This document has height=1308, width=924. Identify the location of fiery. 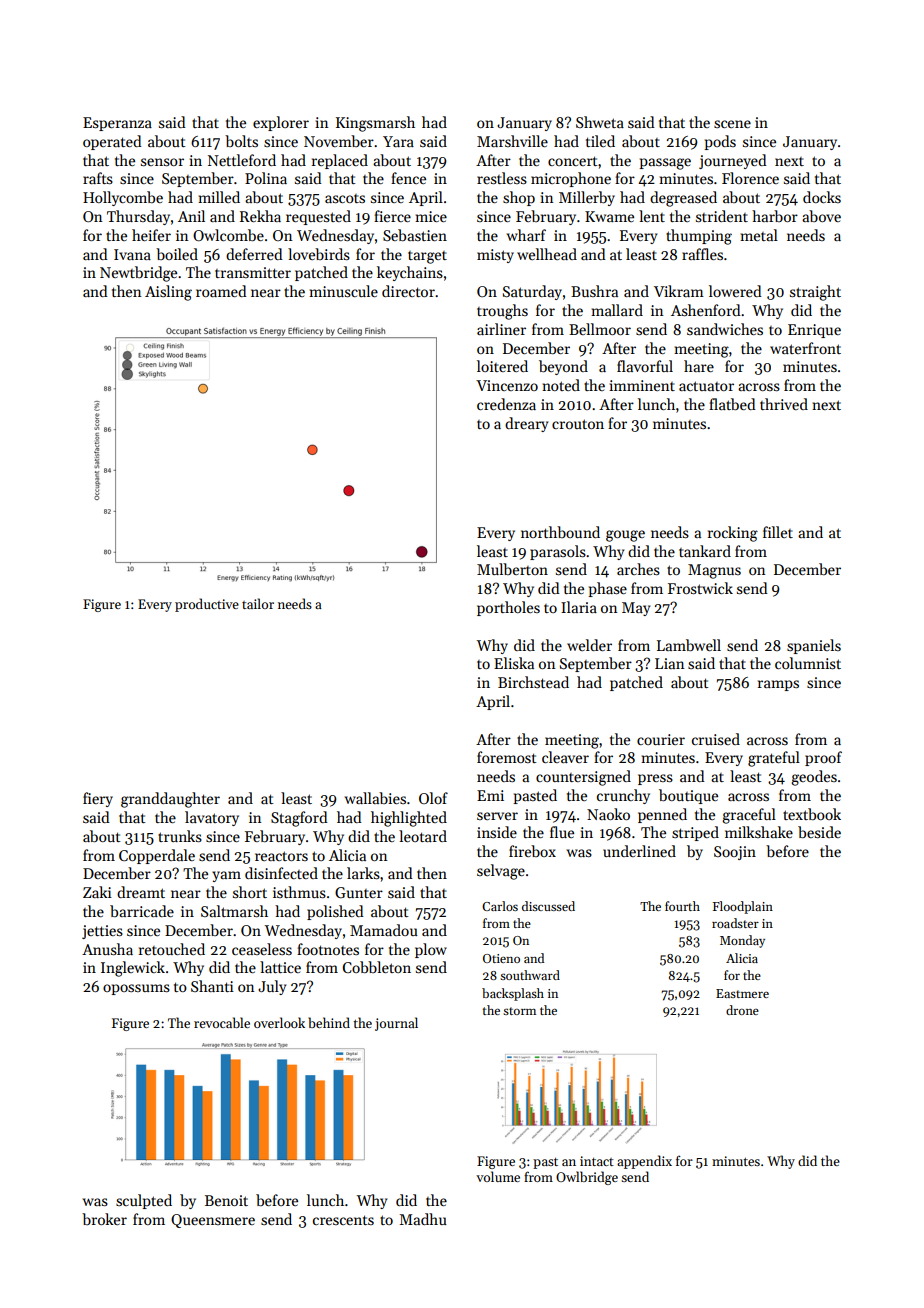
(98, 799).
